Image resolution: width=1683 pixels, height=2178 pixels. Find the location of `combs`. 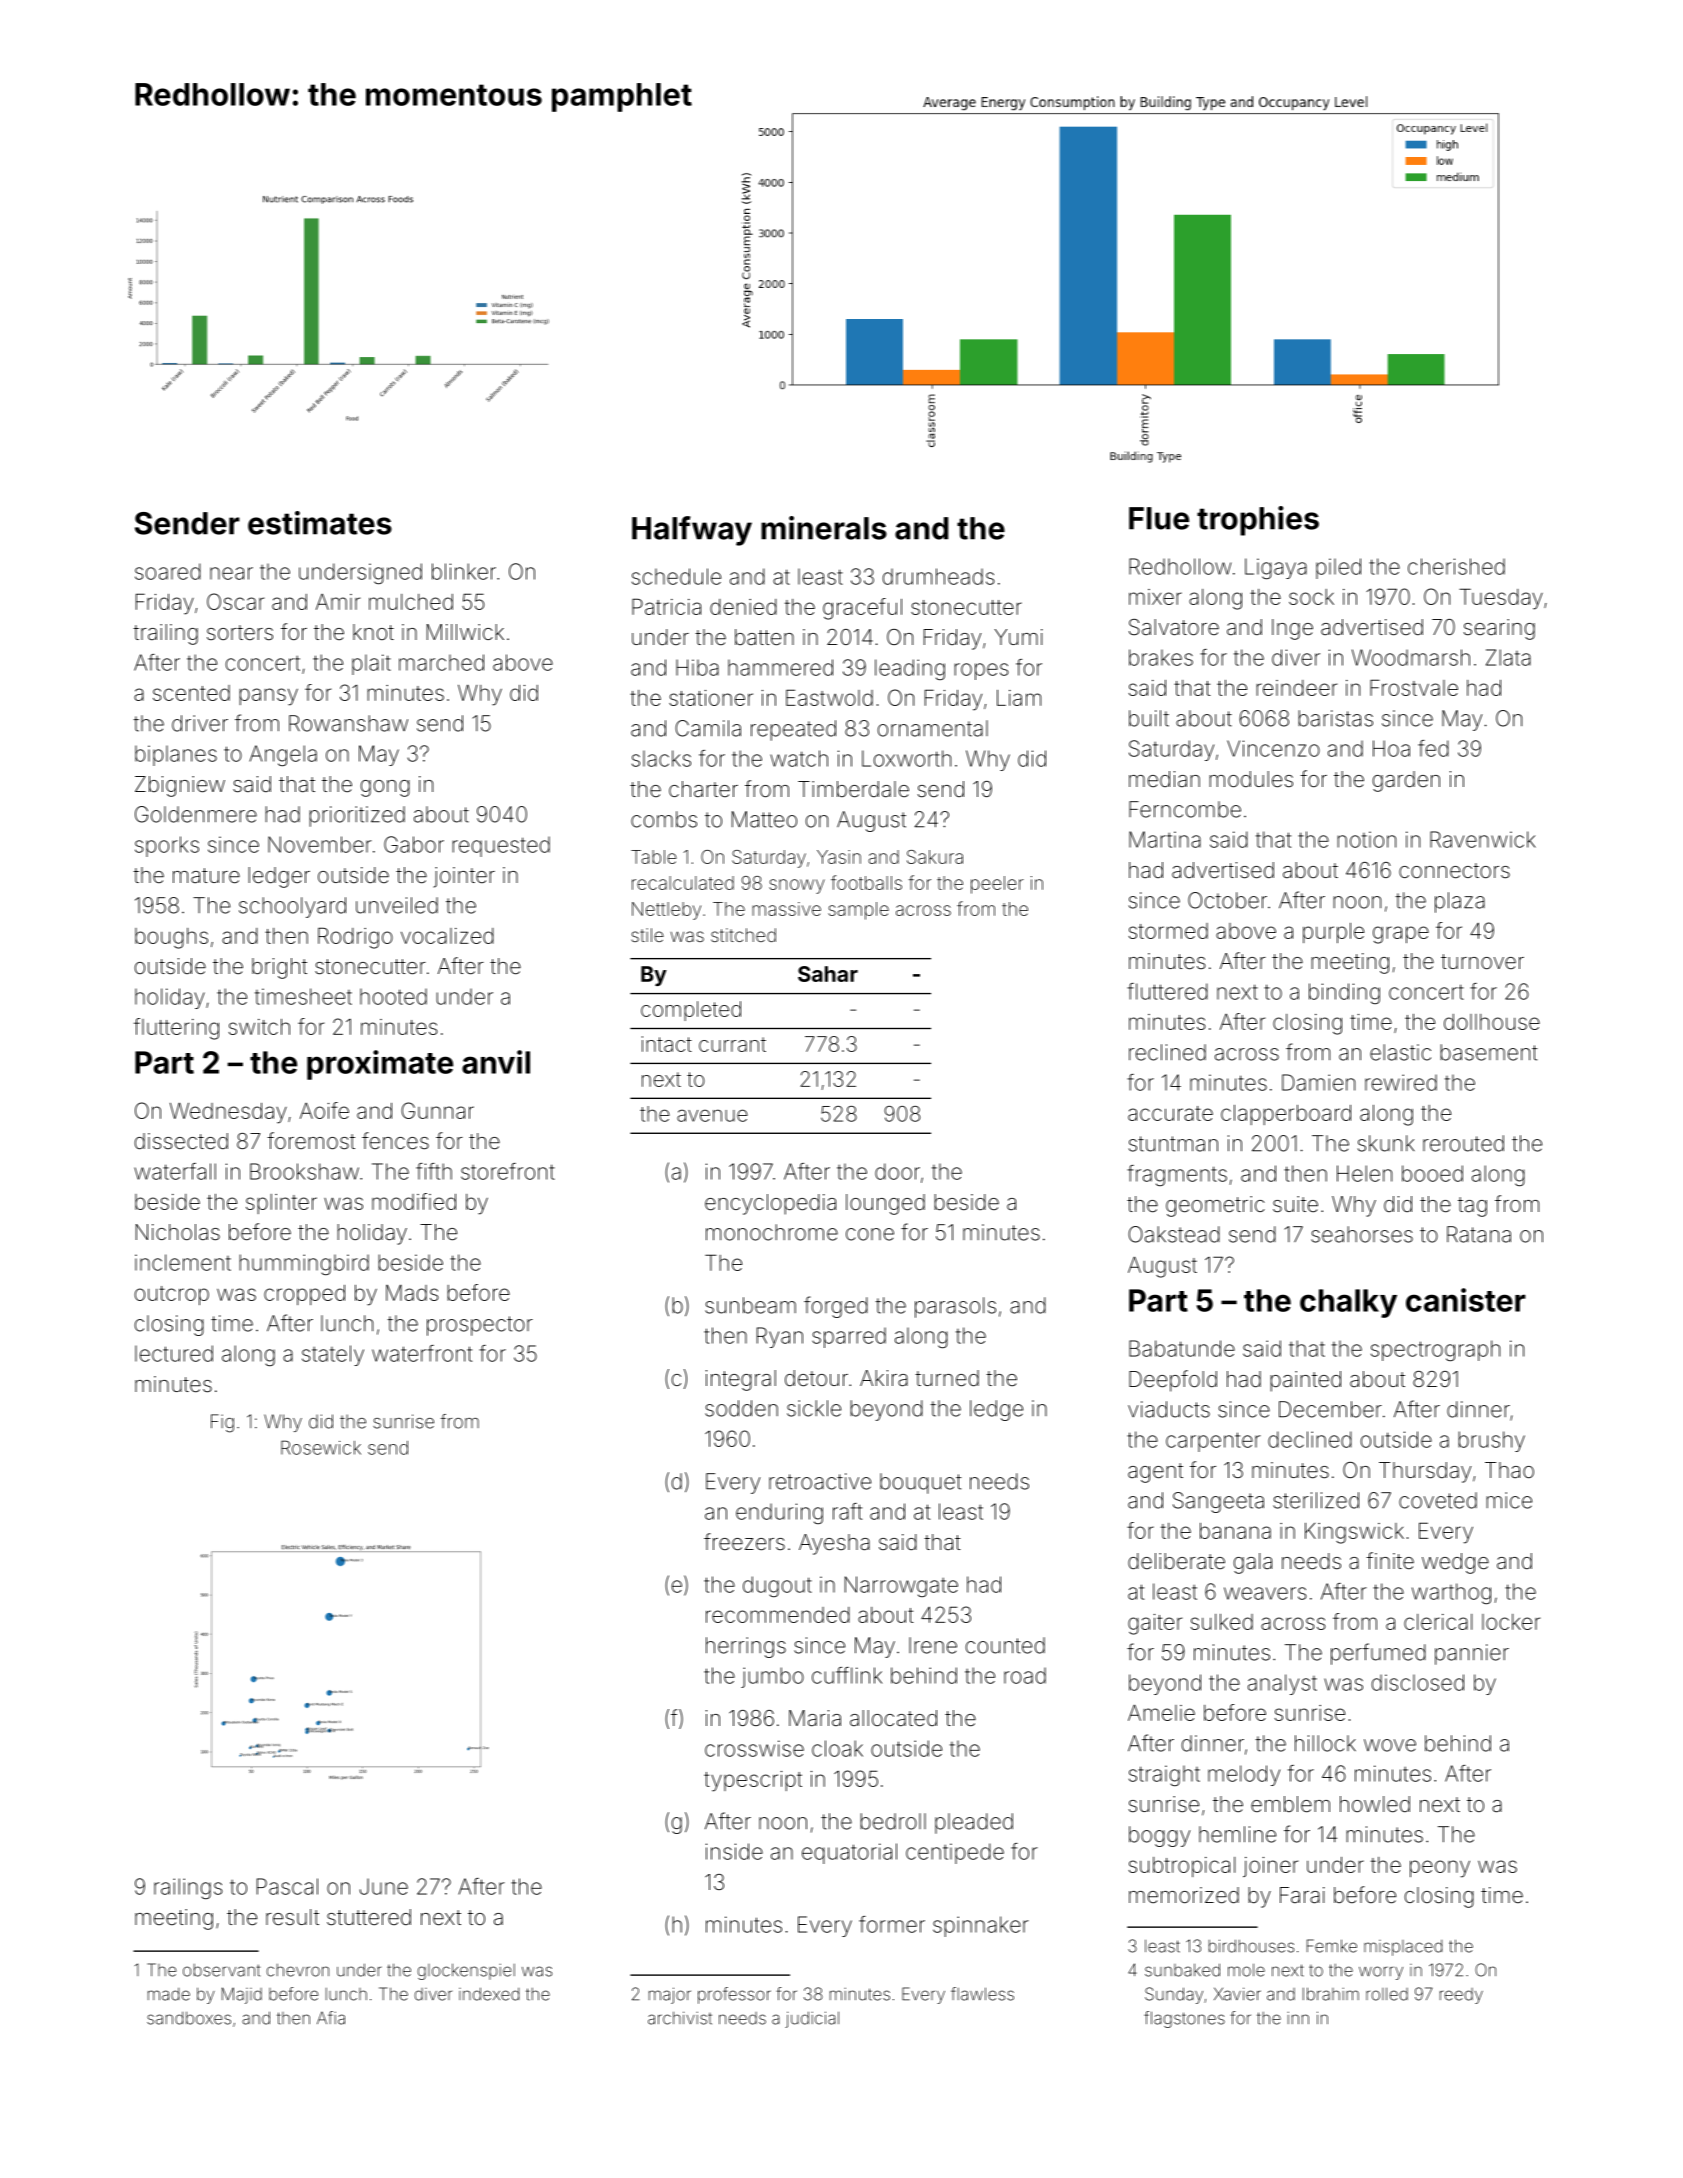

combs is located at coordinates (664, 819).
